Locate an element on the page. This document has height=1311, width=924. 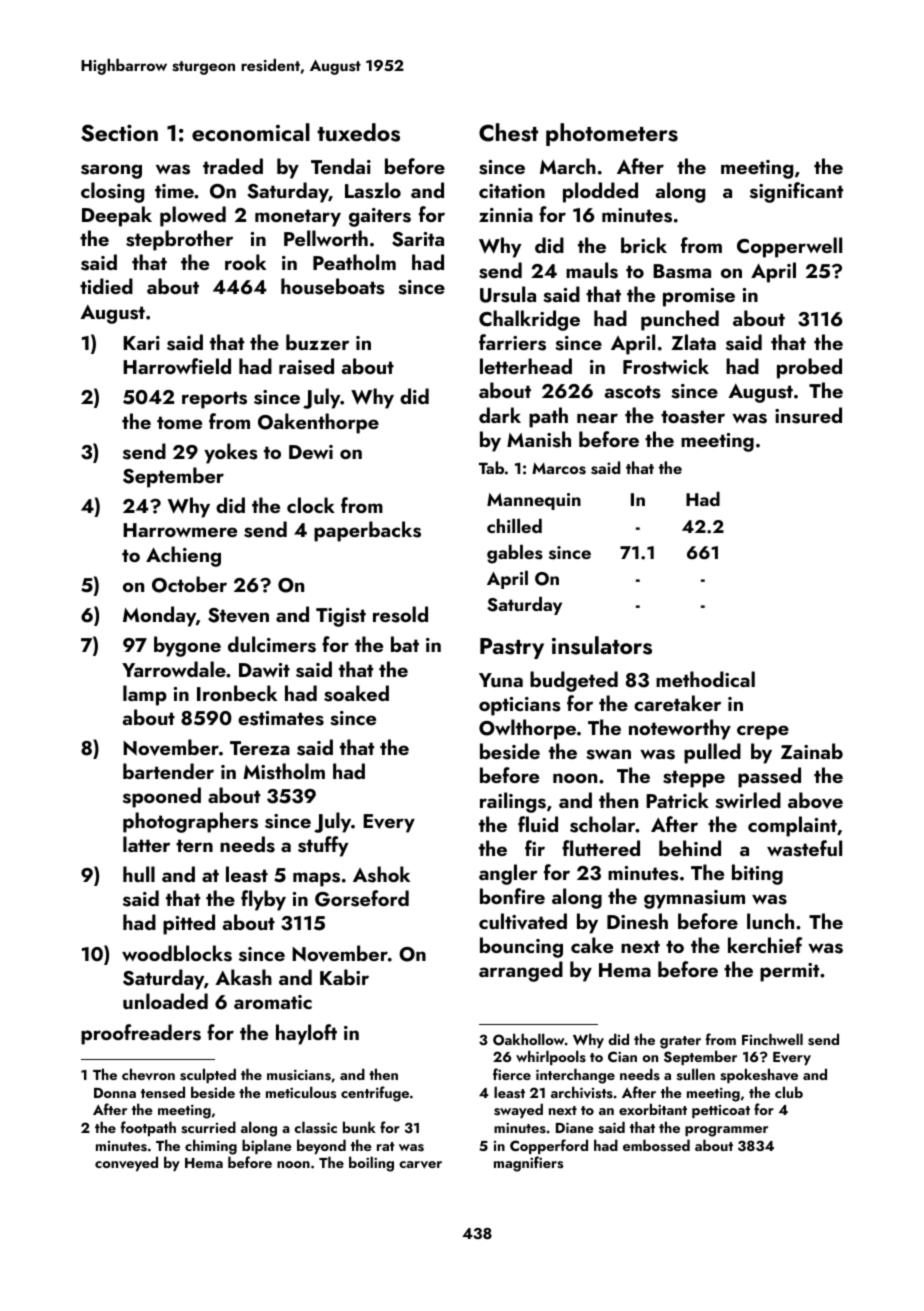
tuxedos is located at coordinates (358, 132).
